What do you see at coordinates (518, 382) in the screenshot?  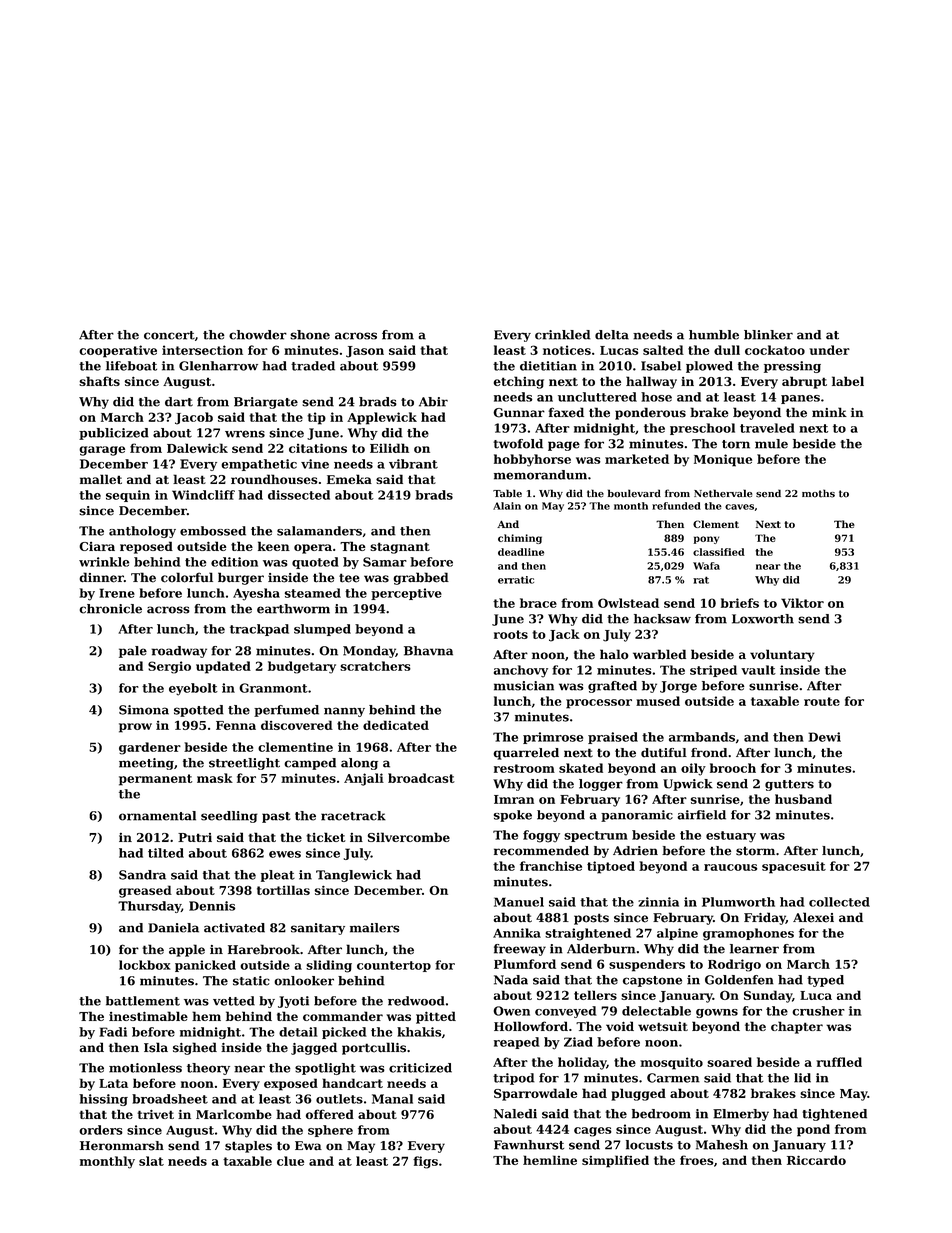 I see `etching` at bounding box center [518, 382].
